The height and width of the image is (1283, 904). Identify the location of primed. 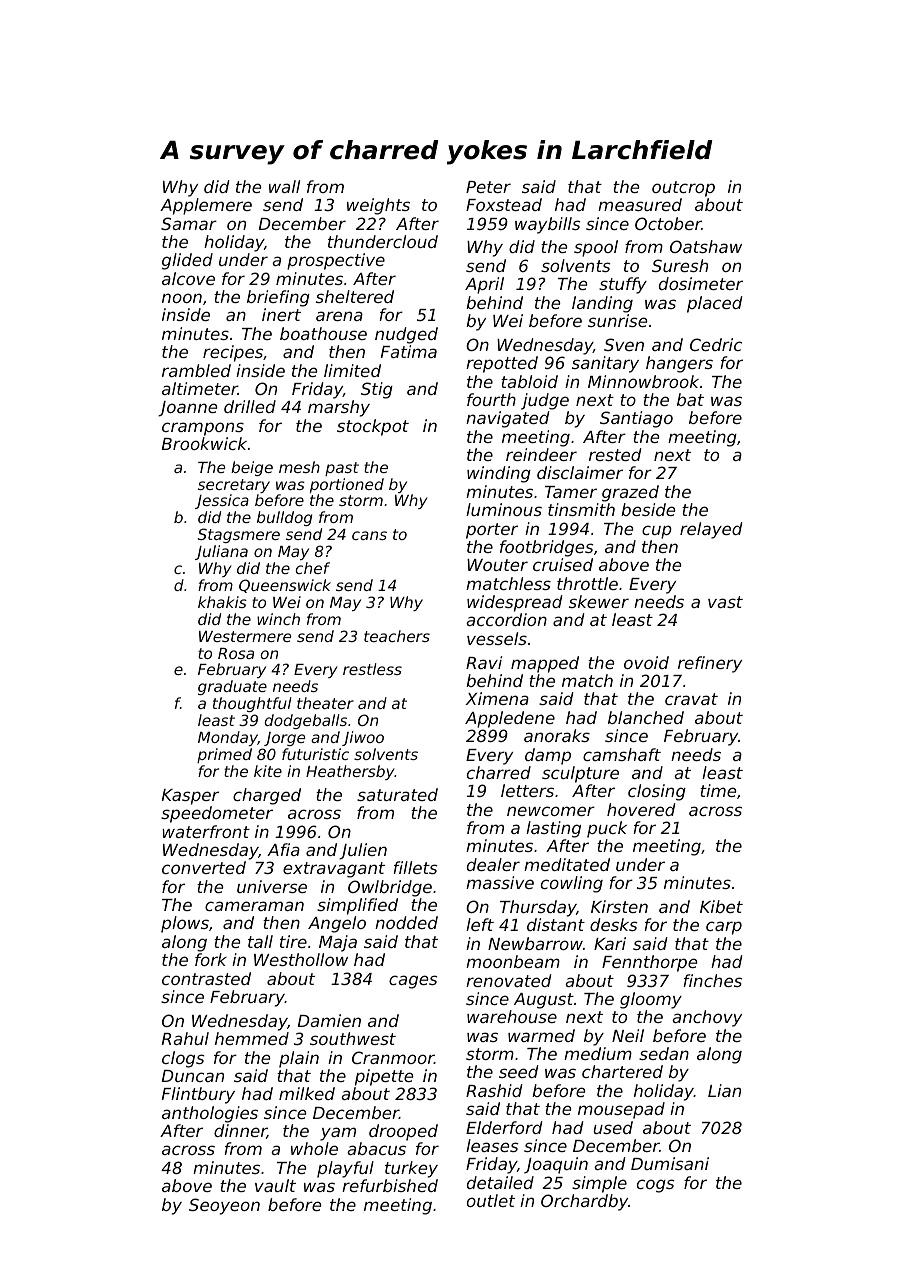
(224, 755).
